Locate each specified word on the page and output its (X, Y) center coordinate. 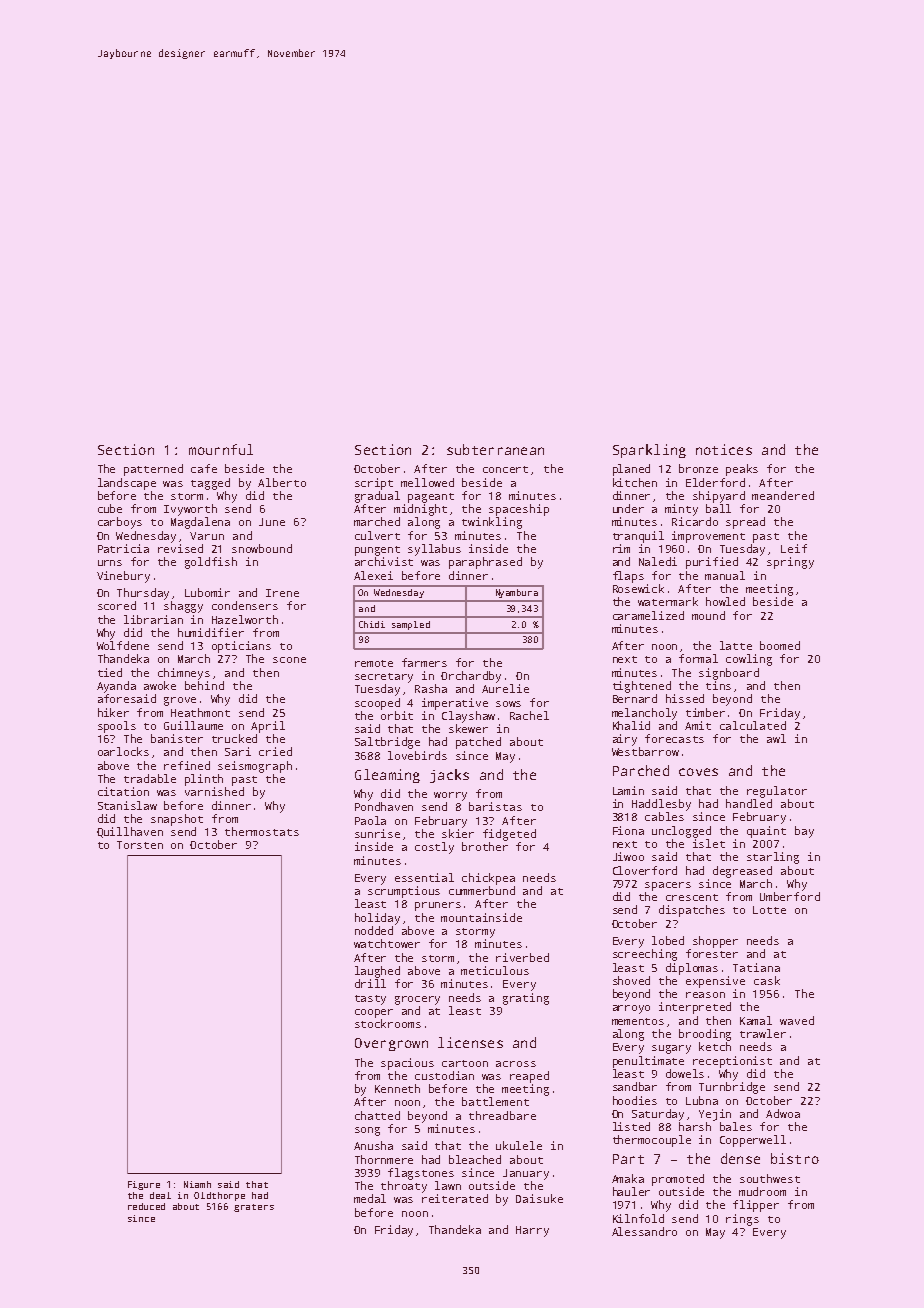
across (516, 1064)
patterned (153, 470)
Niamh (197, 1184)
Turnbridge (732, 1088)
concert (505, 469)
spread (745, 523)
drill (370, 983)
